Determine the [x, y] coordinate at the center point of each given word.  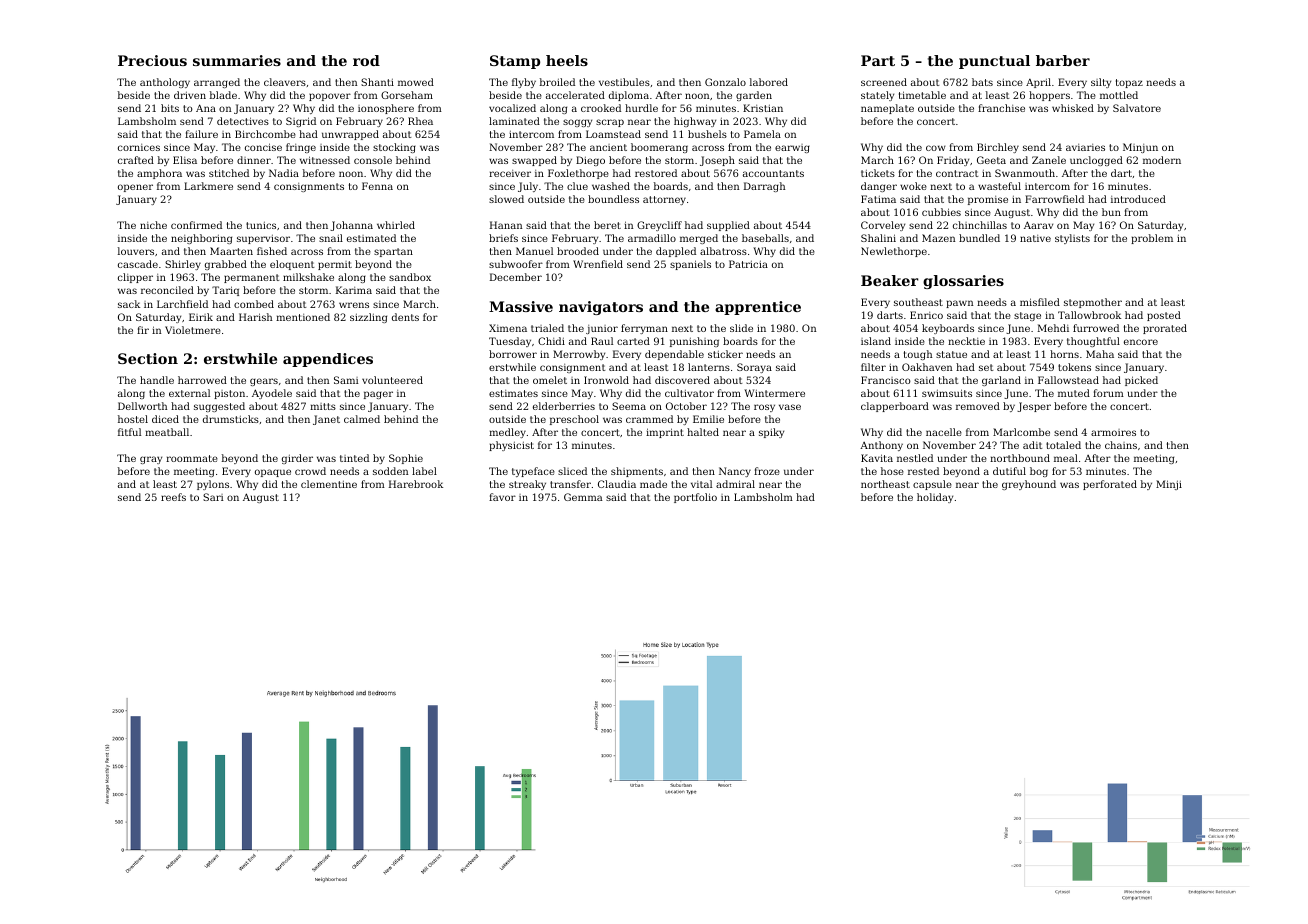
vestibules [624, 82]
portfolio [695, 498]
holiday [935, 498]
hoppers [1049, 96]
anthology [165, 83]
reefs [173, 497]
